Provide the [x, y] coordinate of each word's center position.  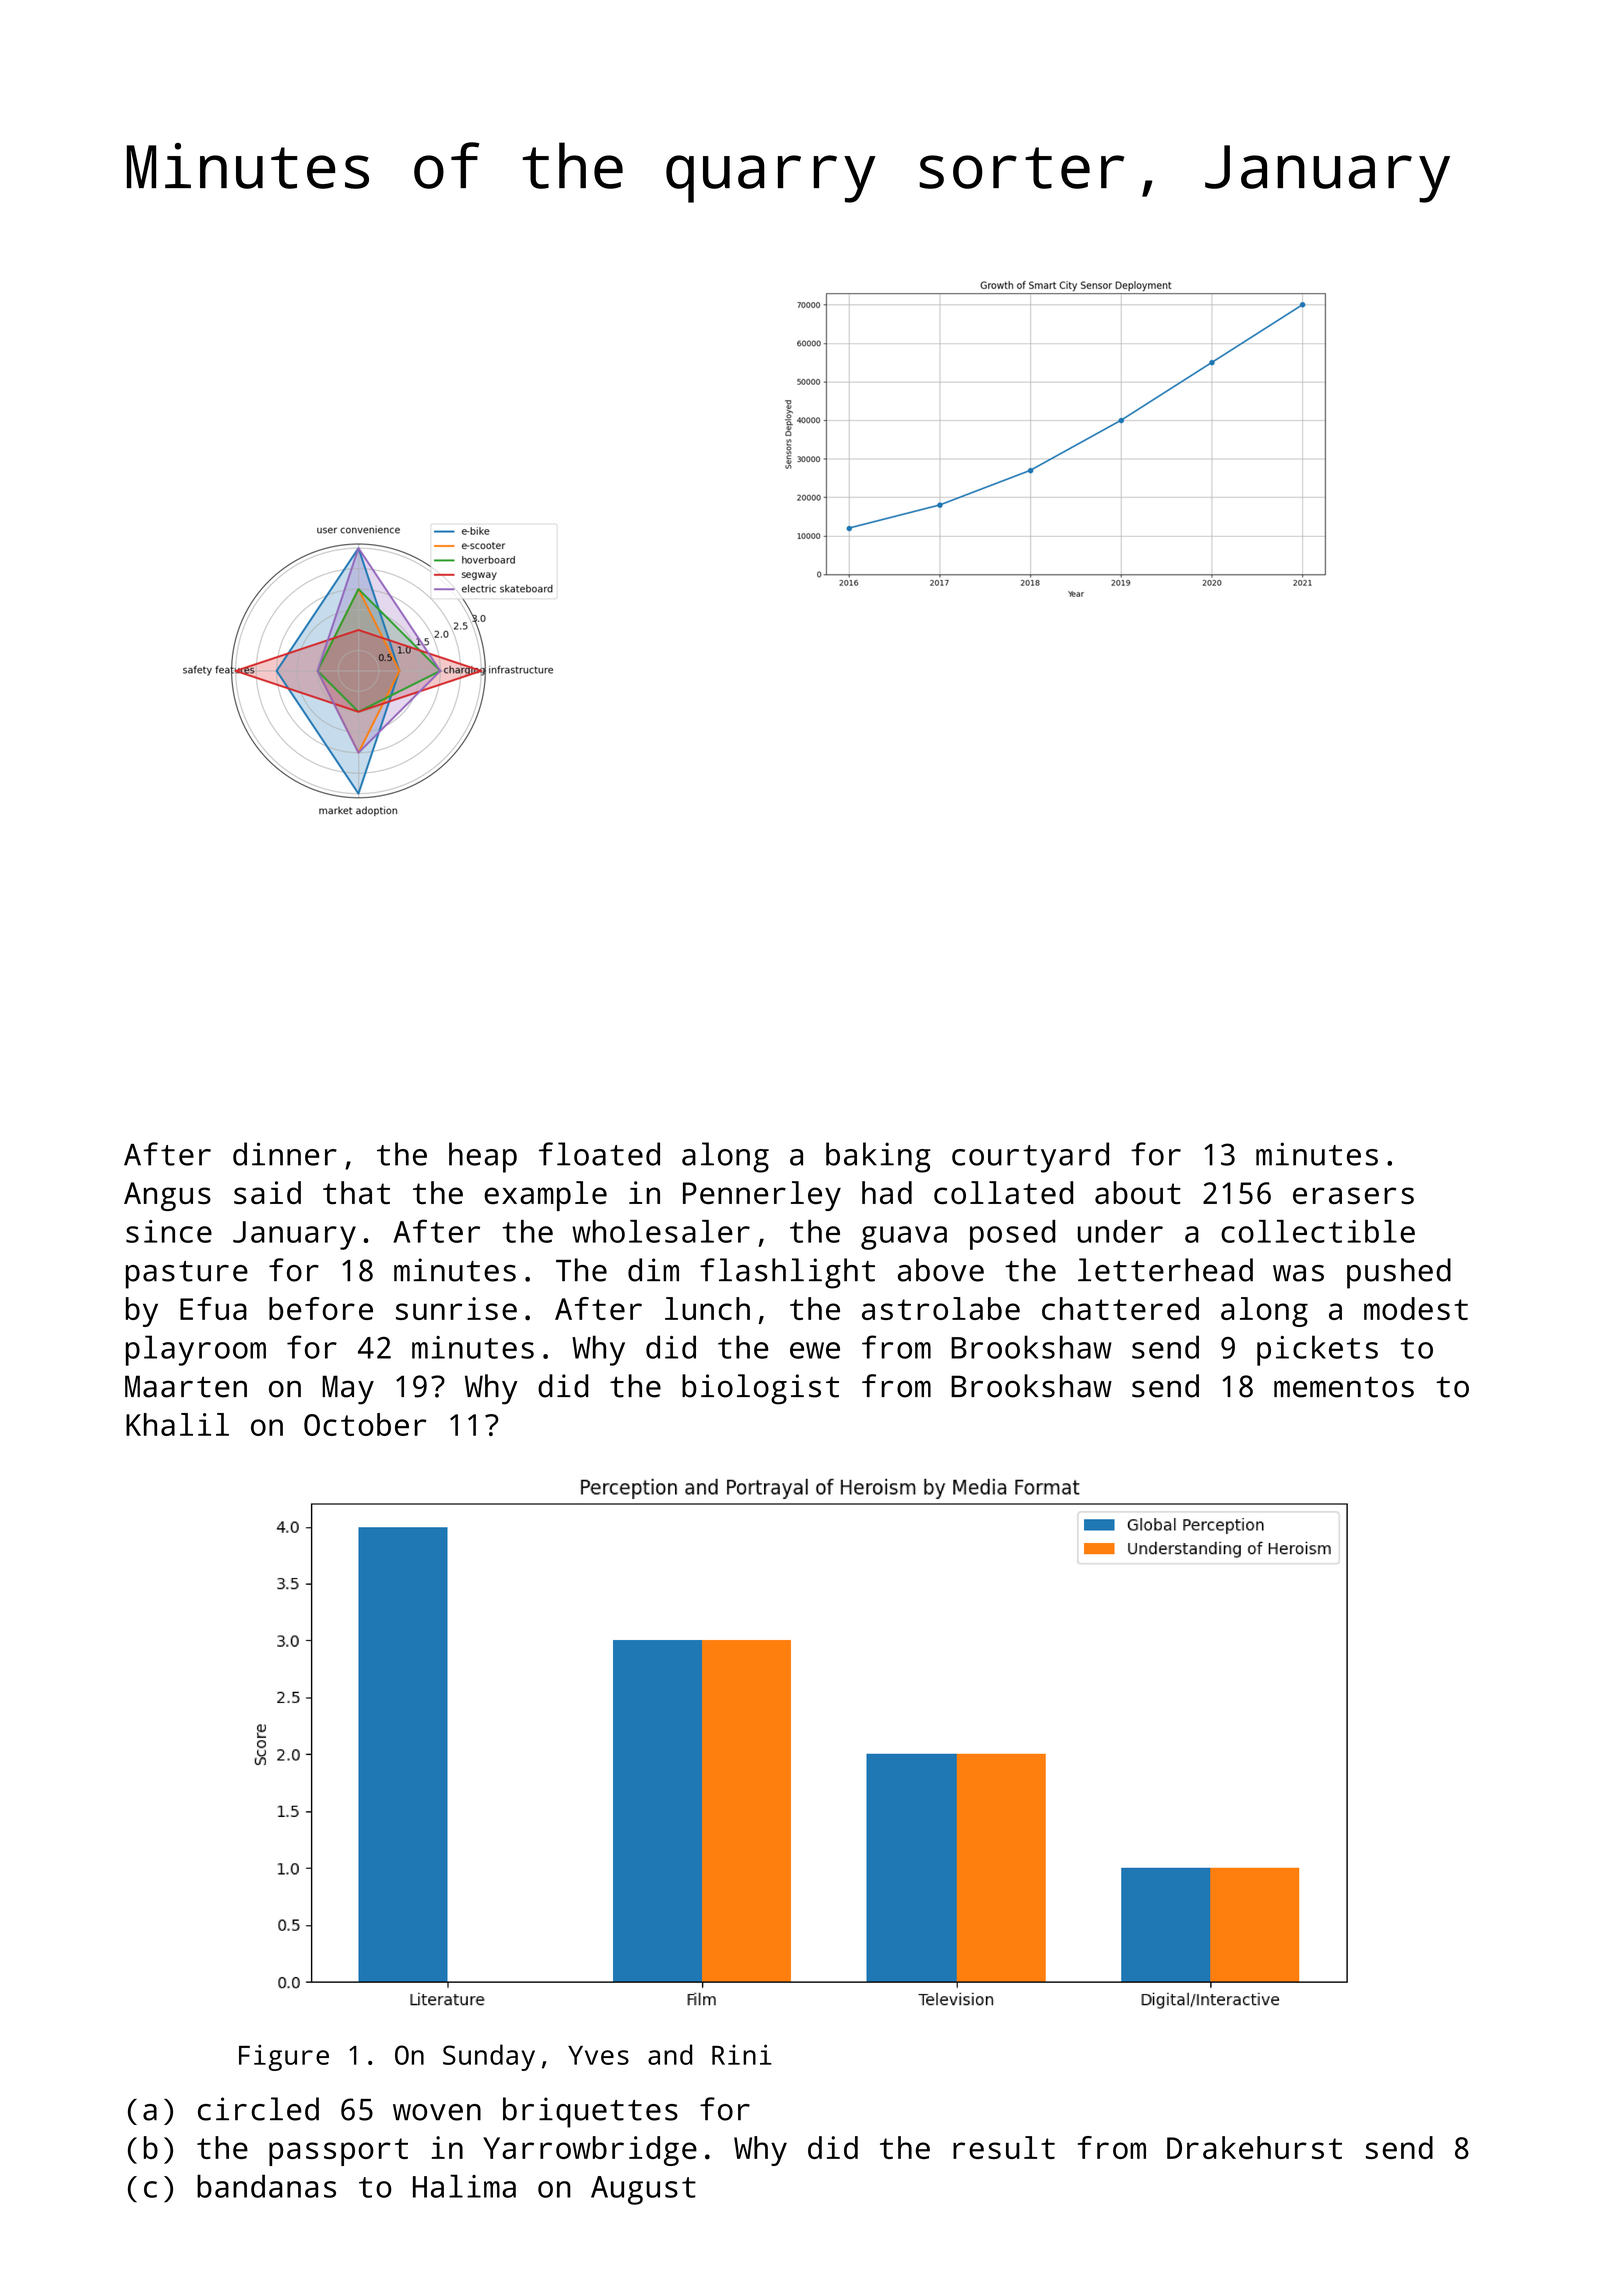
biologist [760, 1389]
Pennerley [762, 1196]
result [1004, 2147]
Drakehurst [1254, 2147]
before [321, 1308]
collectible [1318, 1231]
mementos [1344, 1387]
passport [338, 2152]
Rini [742, 2054]
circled [258, 2109]
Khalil [177, 1424]
